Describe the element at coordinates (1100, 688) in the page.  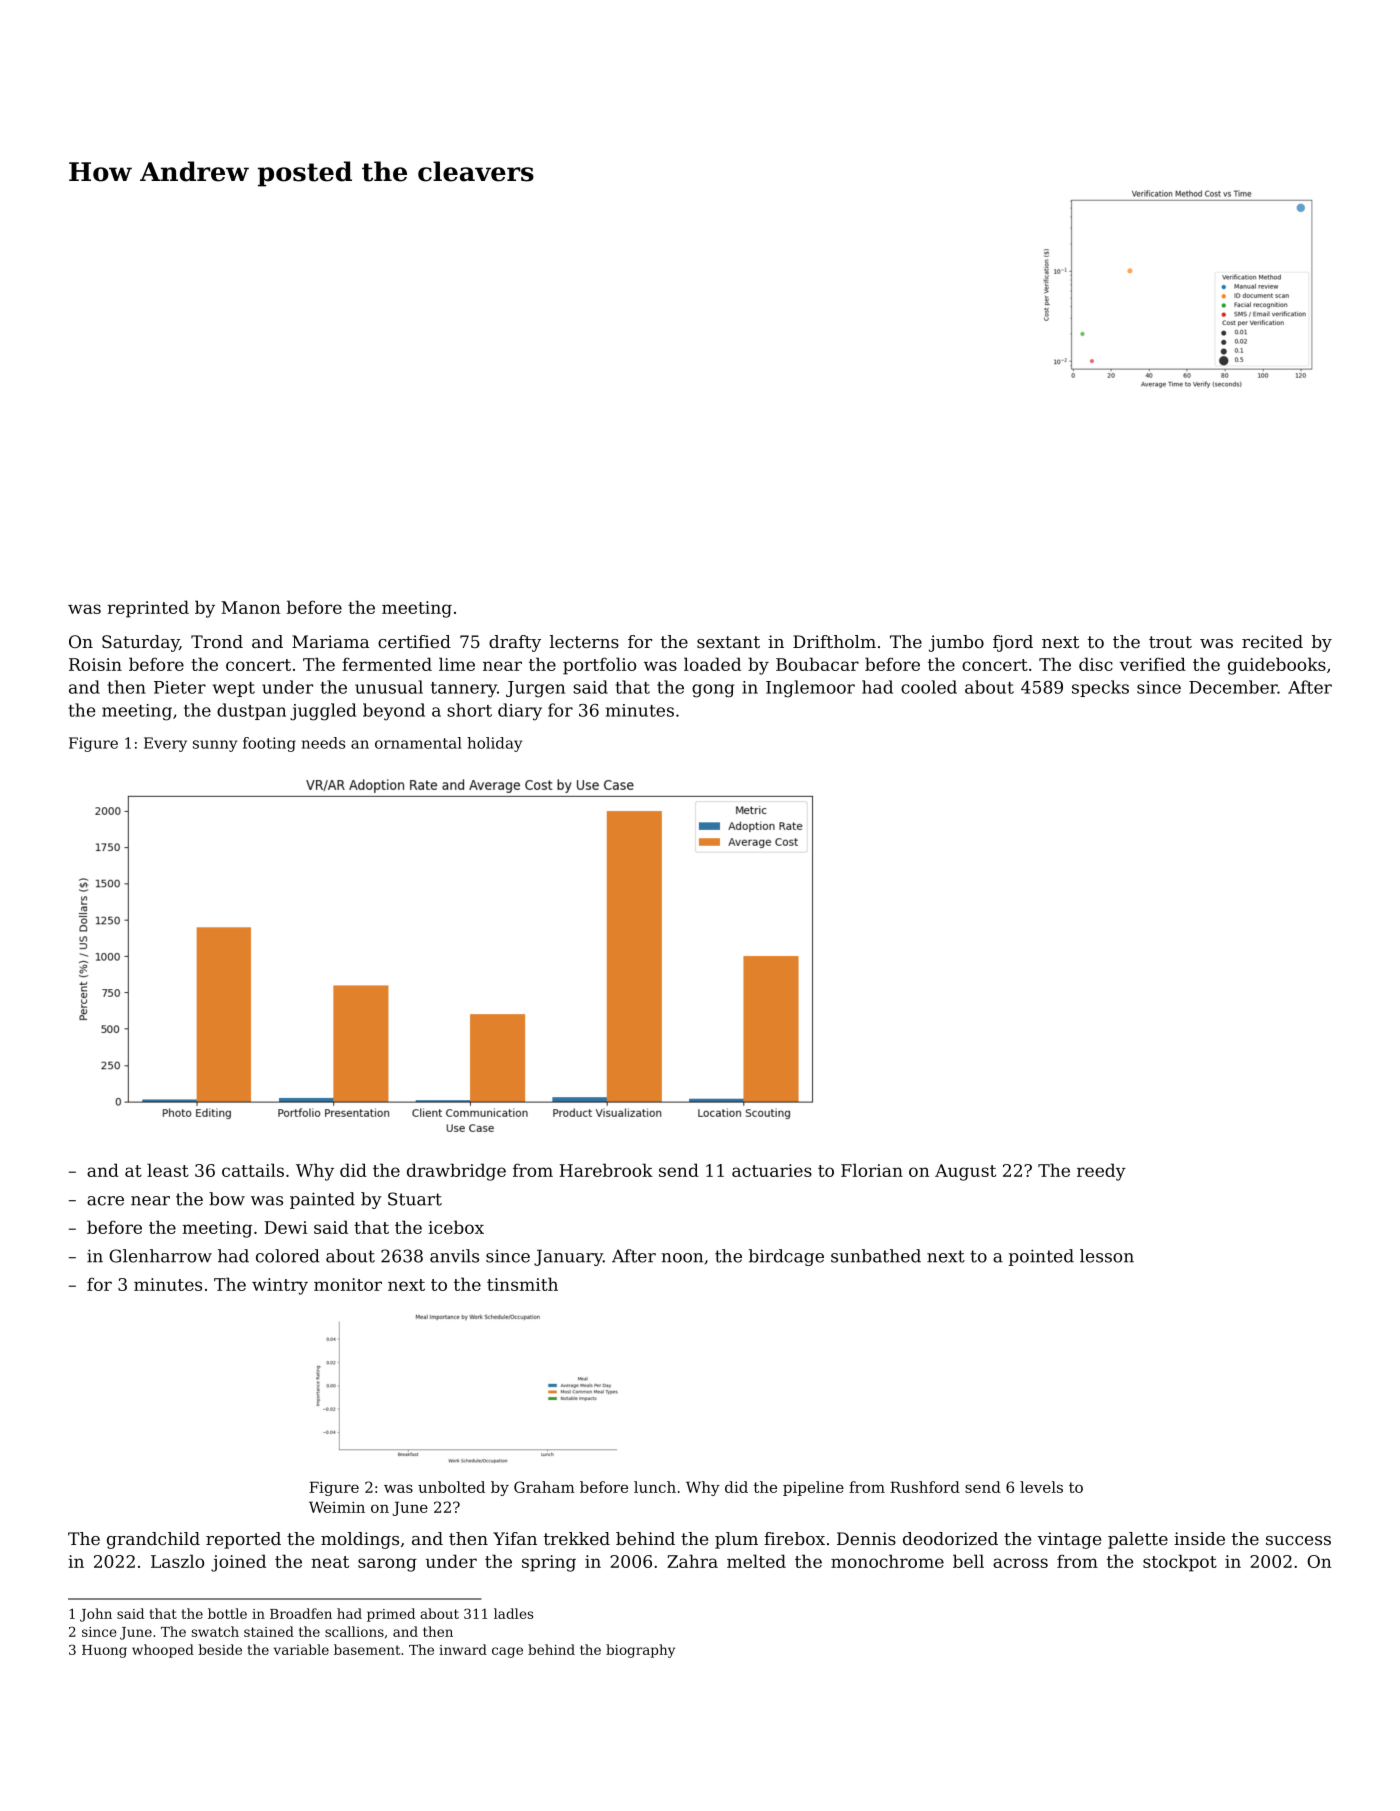
I see `specks` at that location.
